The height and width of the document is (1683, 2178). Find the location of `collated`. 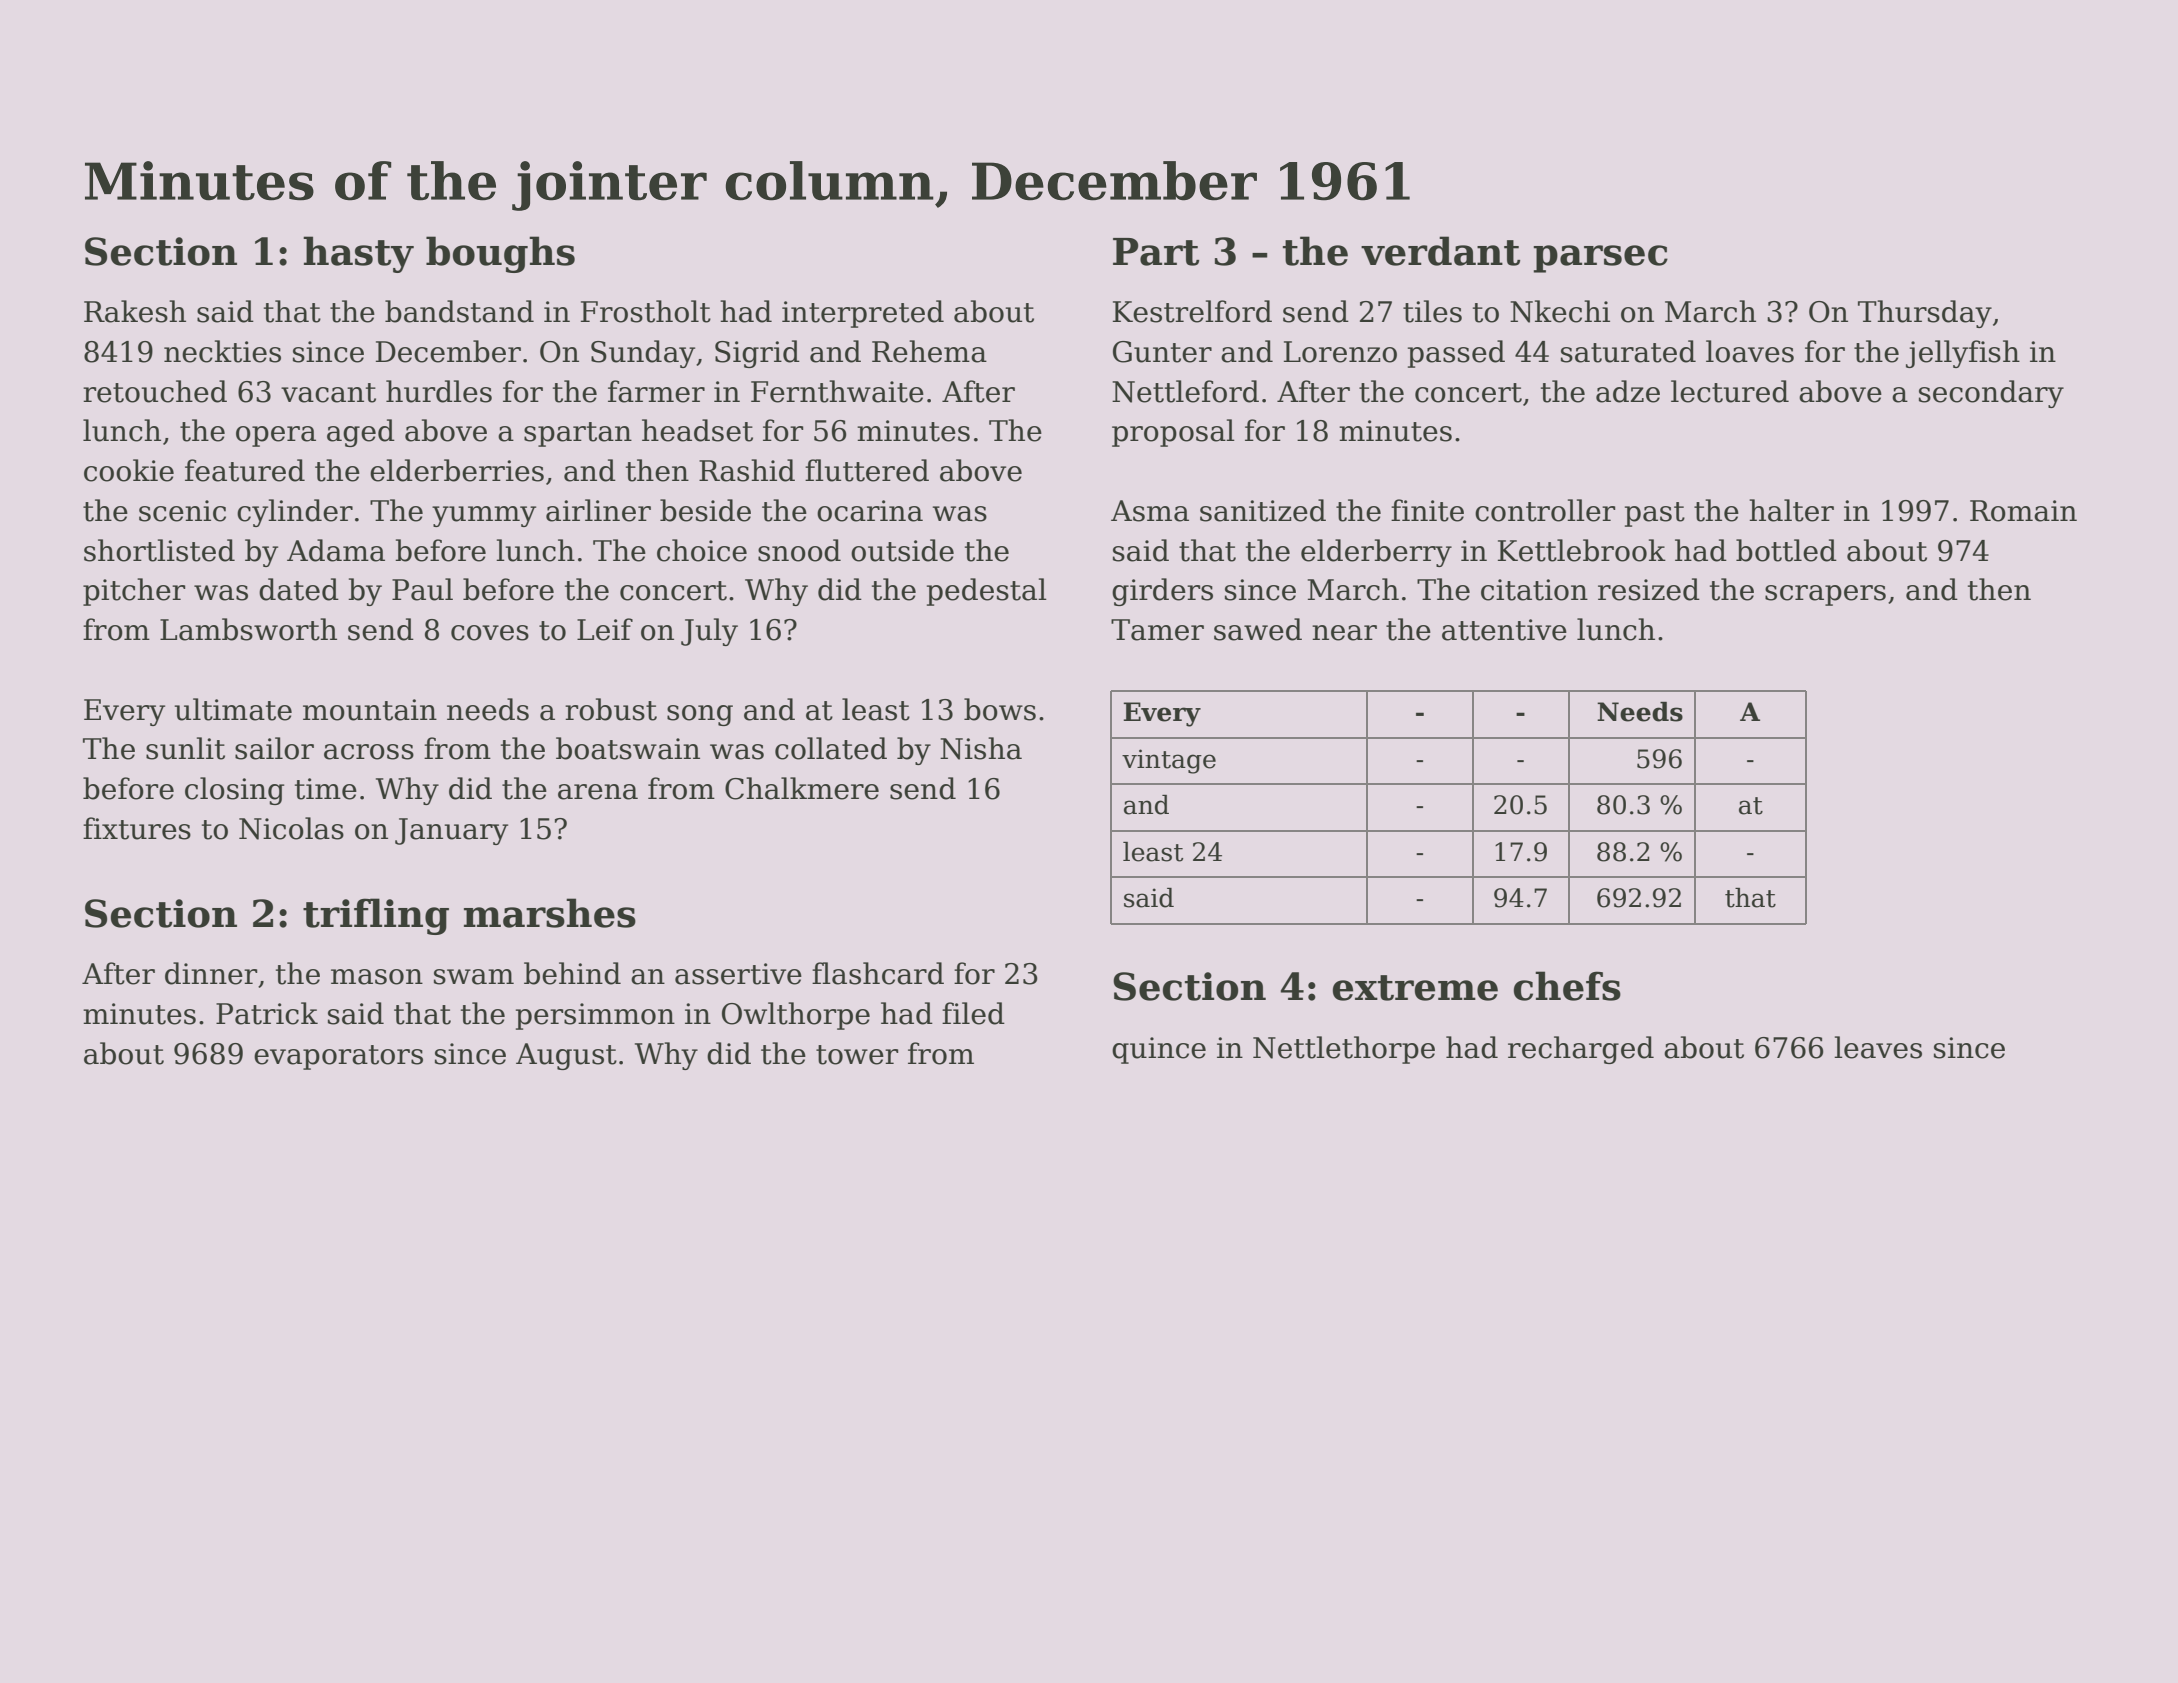

collated is located at coordinates (831, 748).
